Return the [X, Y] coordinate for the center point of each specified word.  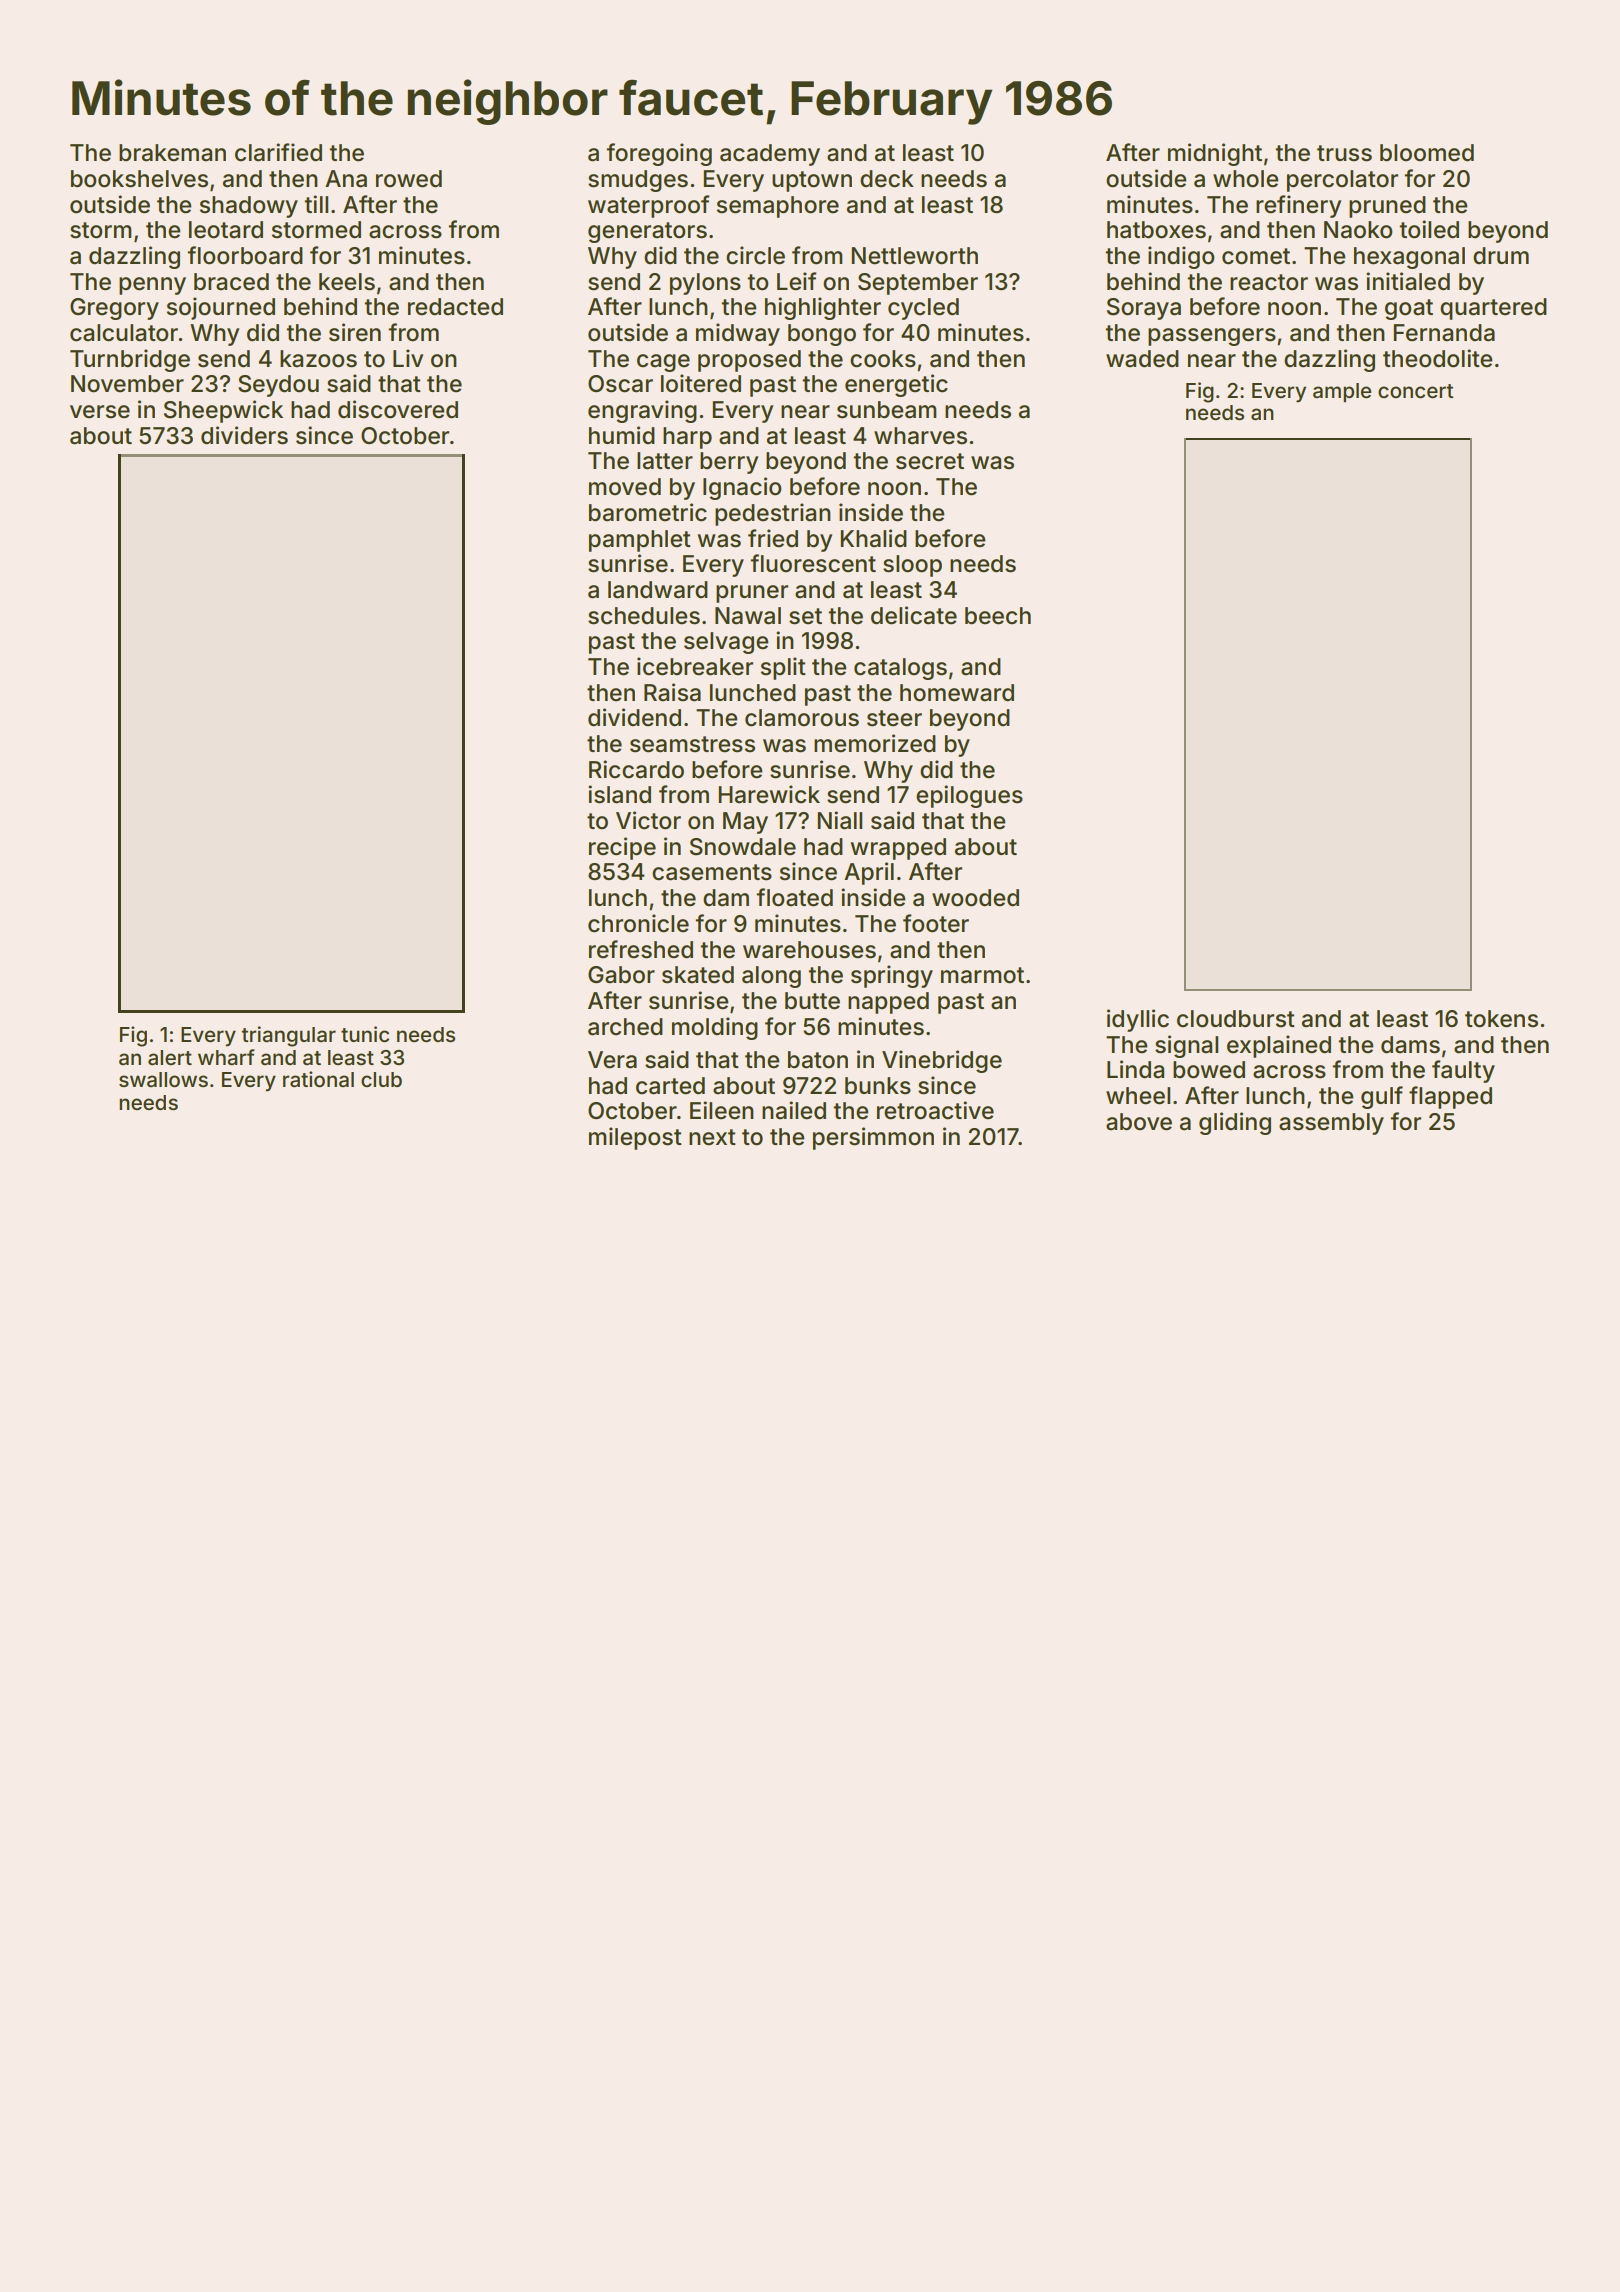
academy [770, 155]
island [619, 794]
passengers [1212, 337]
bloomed [1427, 153]
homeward [957, 693]
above [1139, 1122]
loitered [701, 383]
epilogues [969, 796]
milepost [635, 1138]
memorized [875, 743]
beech [998, 616]
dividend [634, 717]
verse [100, 412]
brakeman [172, 153]
